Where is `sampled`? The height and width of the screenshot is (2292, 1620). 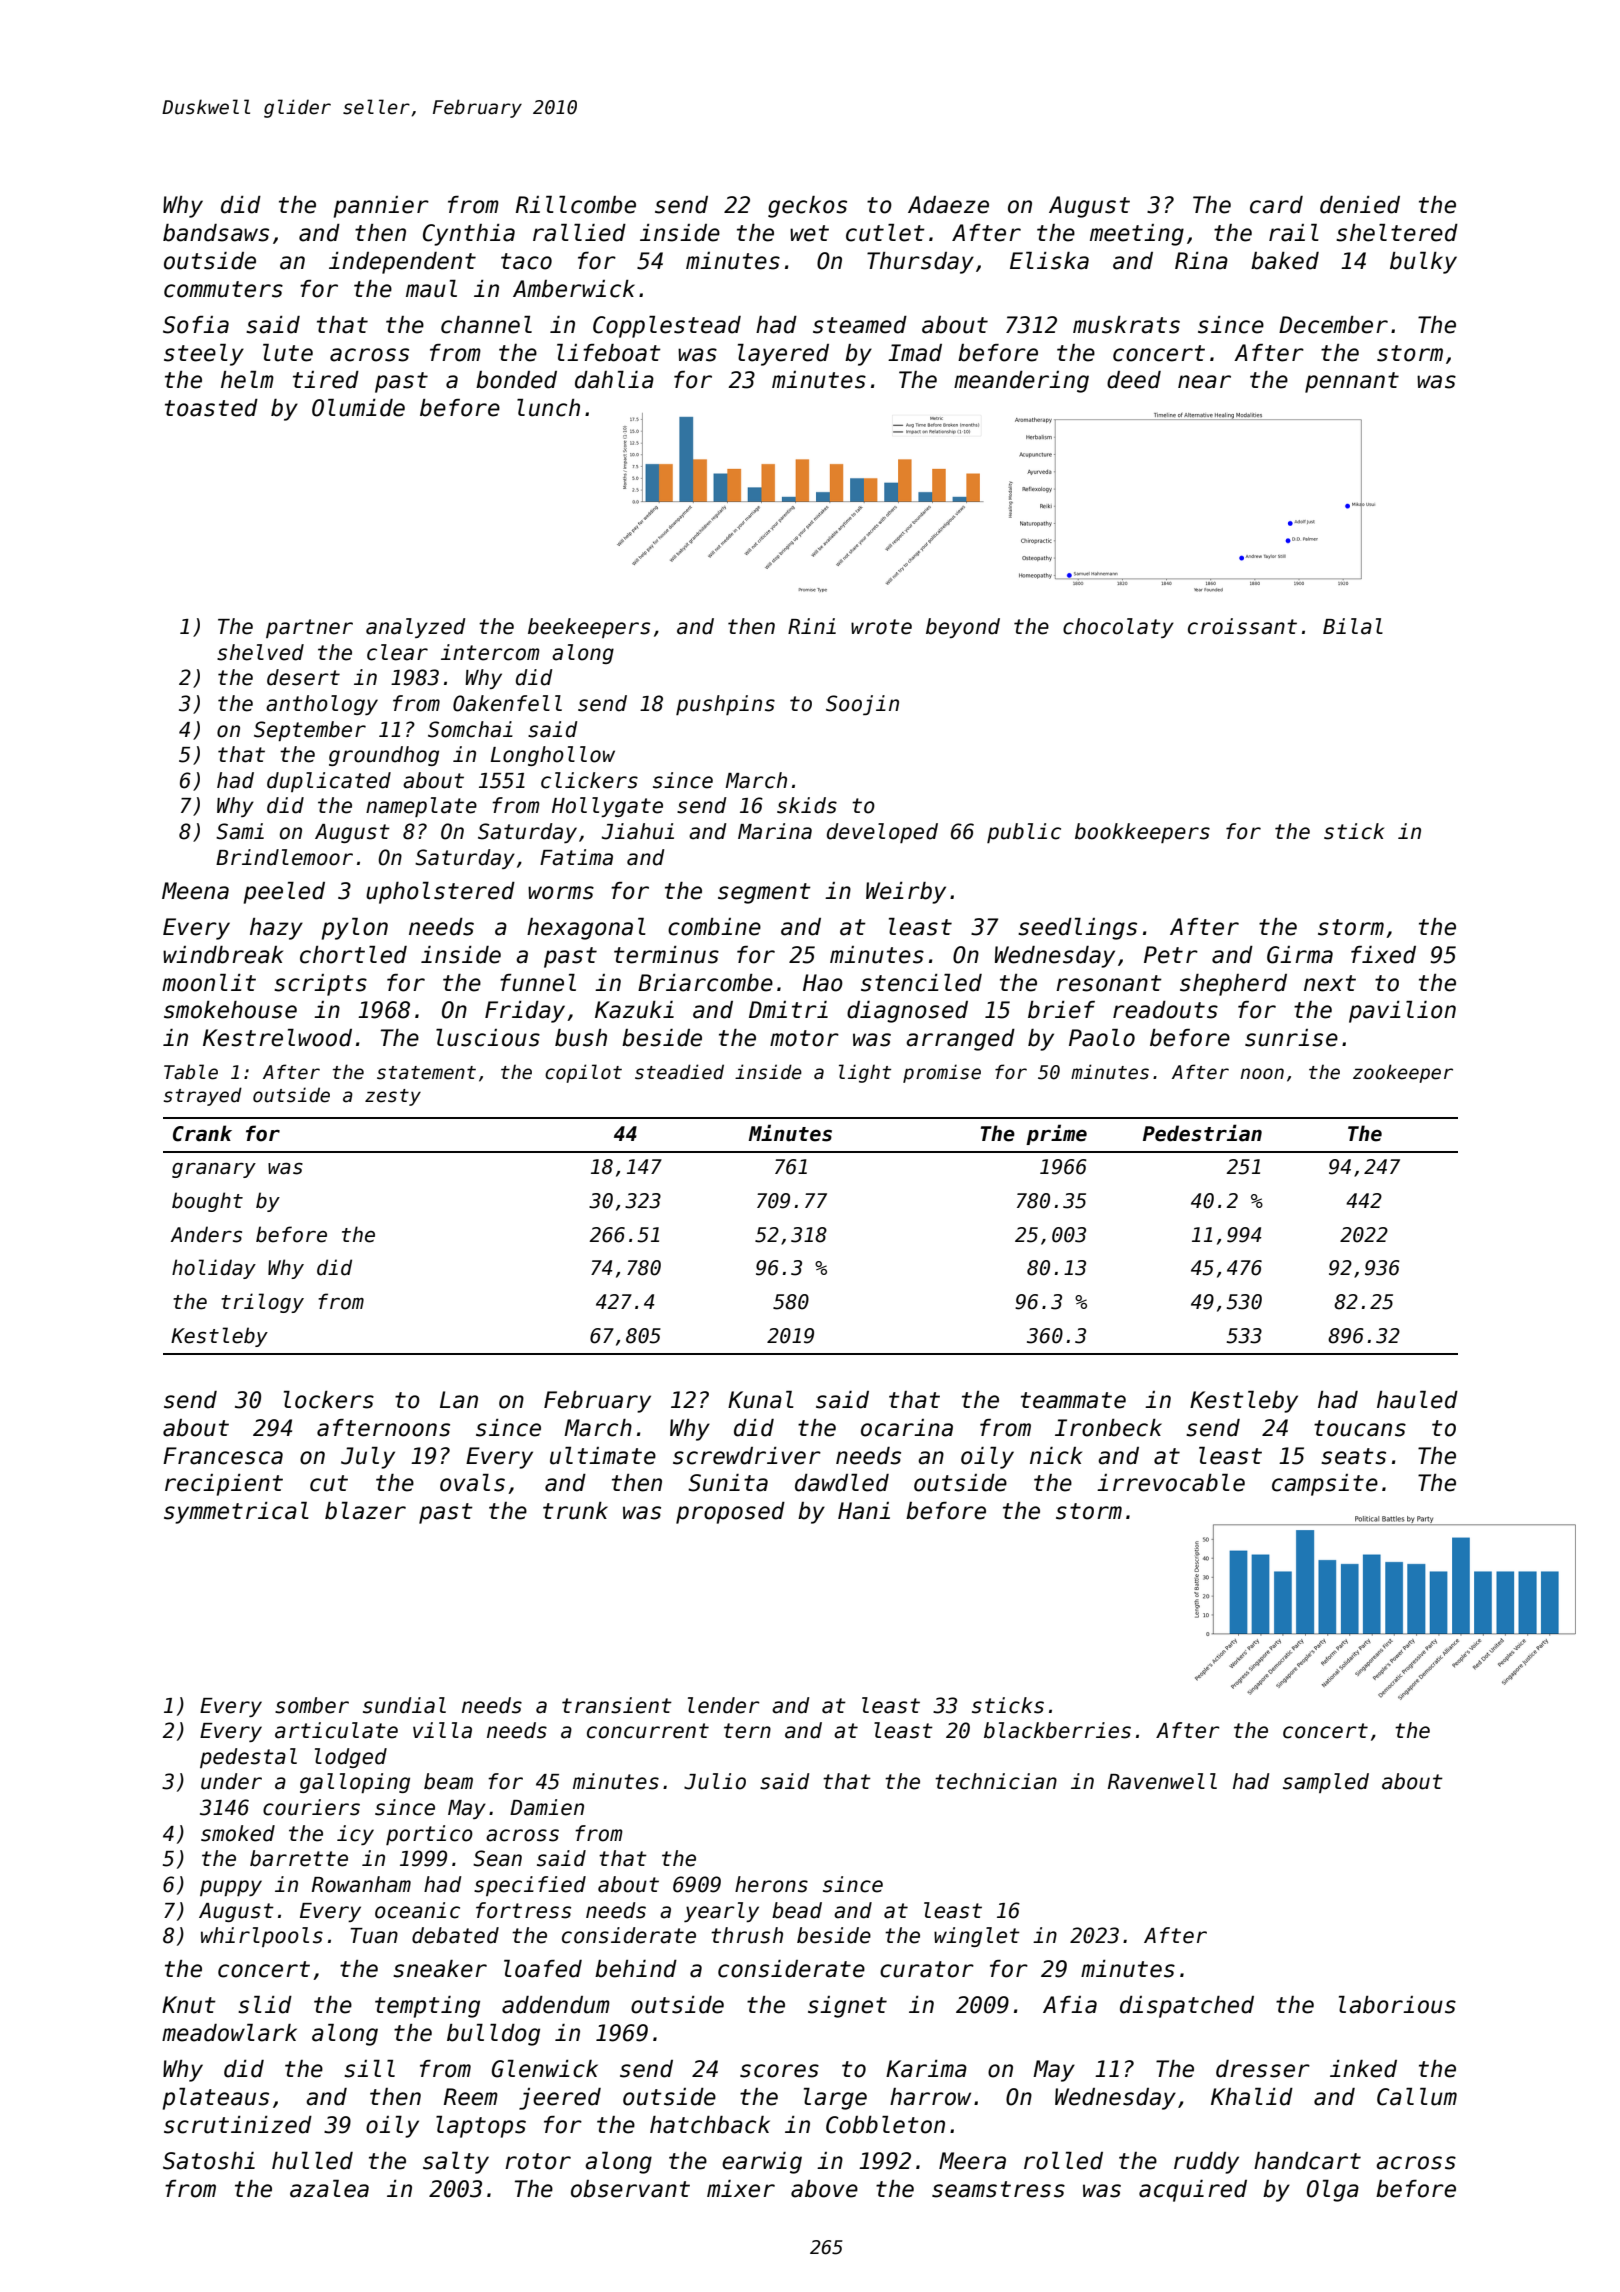 sampled is located at coordinates (1326, 1783).
